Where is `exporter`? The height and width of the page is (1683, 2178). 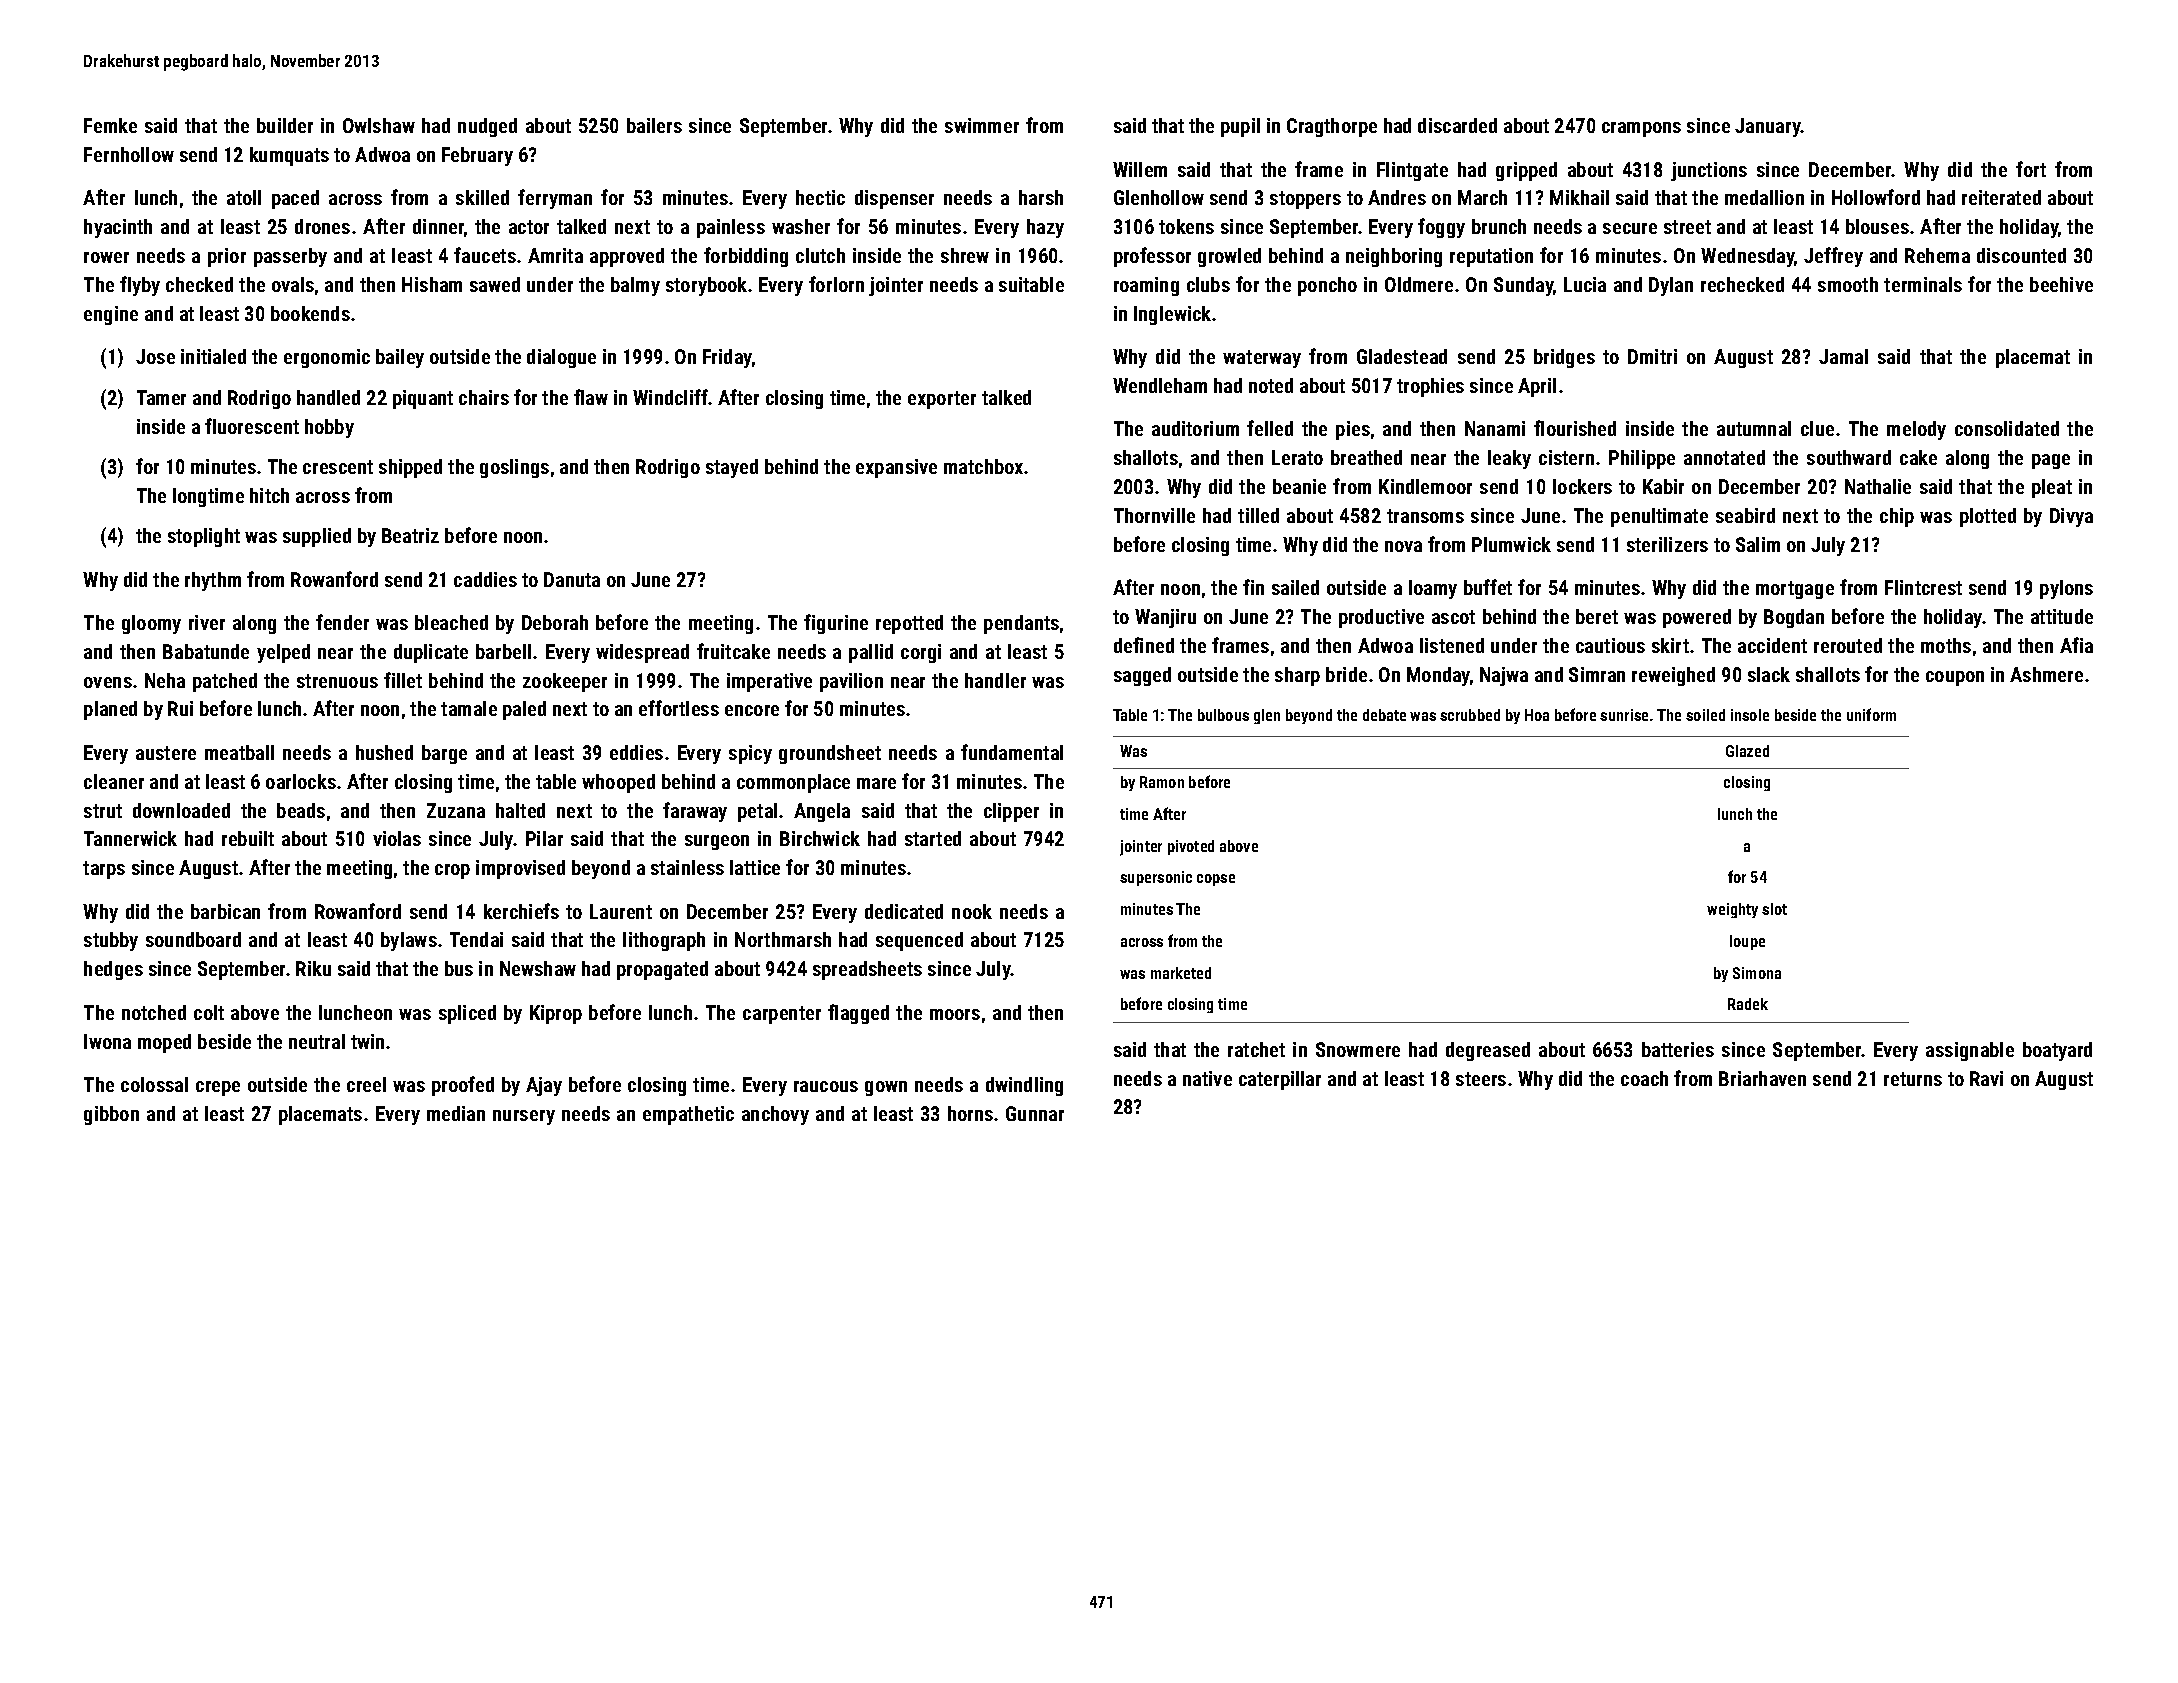
exporter is located at coordinates (942, 400).
